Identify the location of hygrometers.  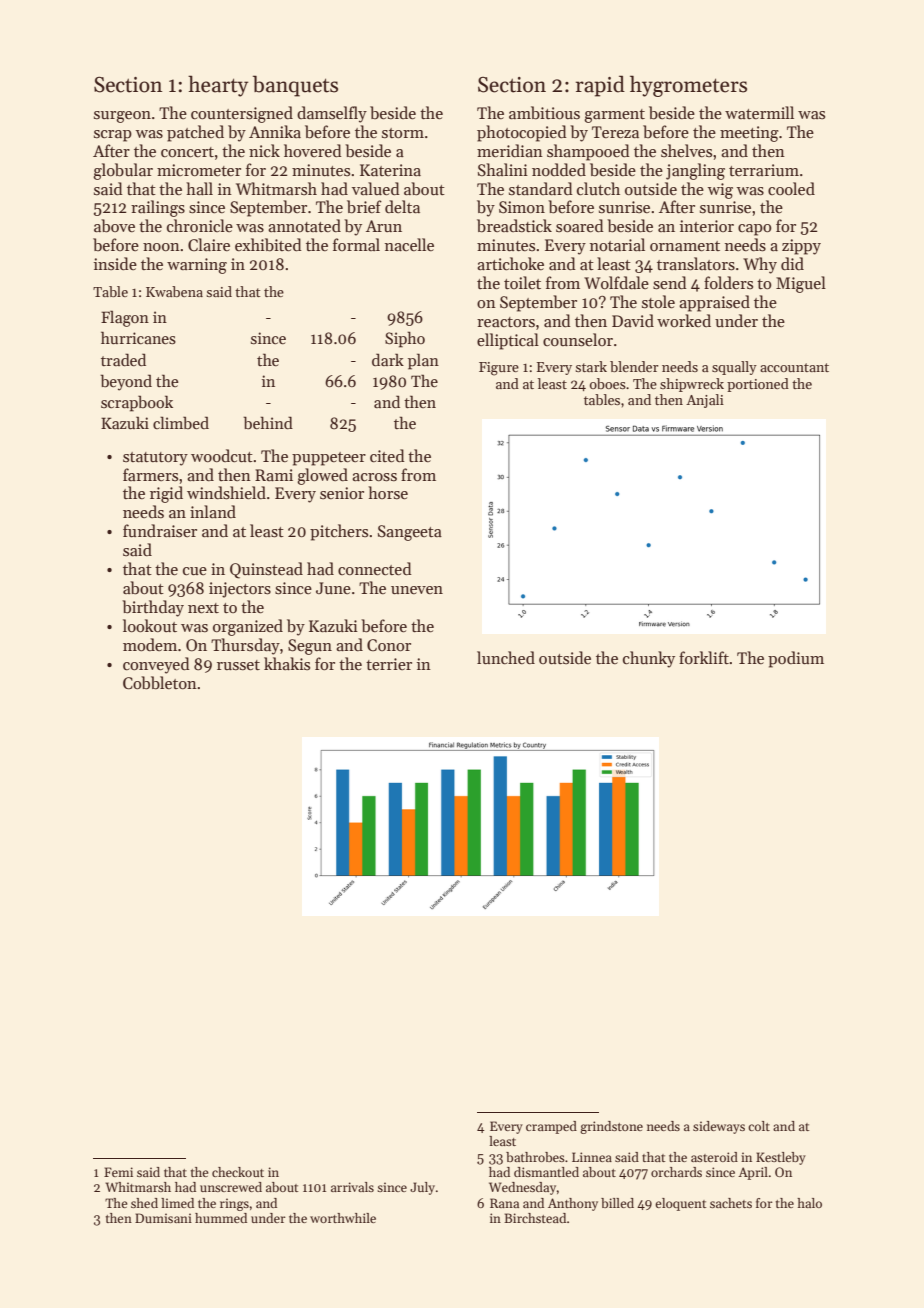
(688, 86).
